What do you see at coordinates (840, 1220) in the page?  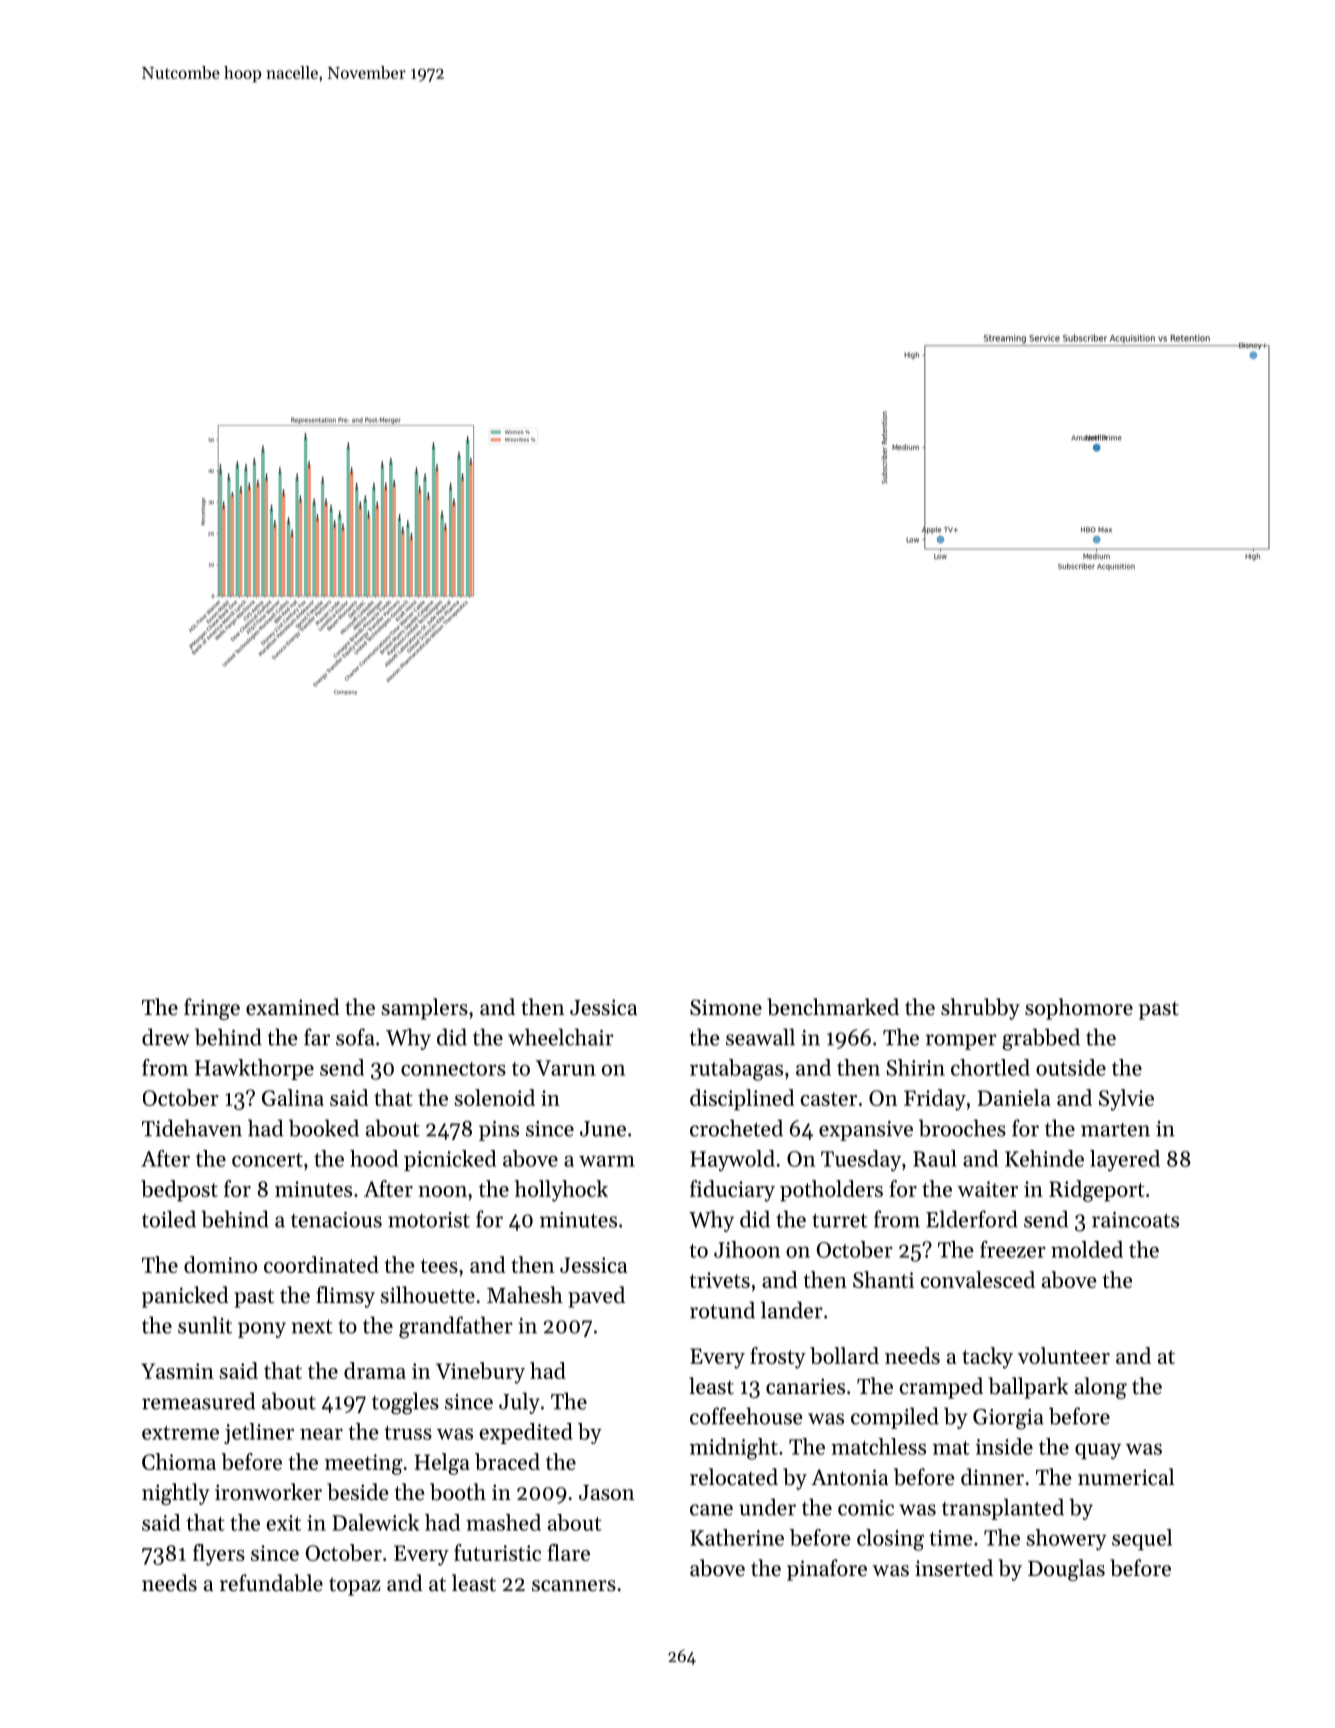 I see `turret` at bounding box center [840, 1220].
